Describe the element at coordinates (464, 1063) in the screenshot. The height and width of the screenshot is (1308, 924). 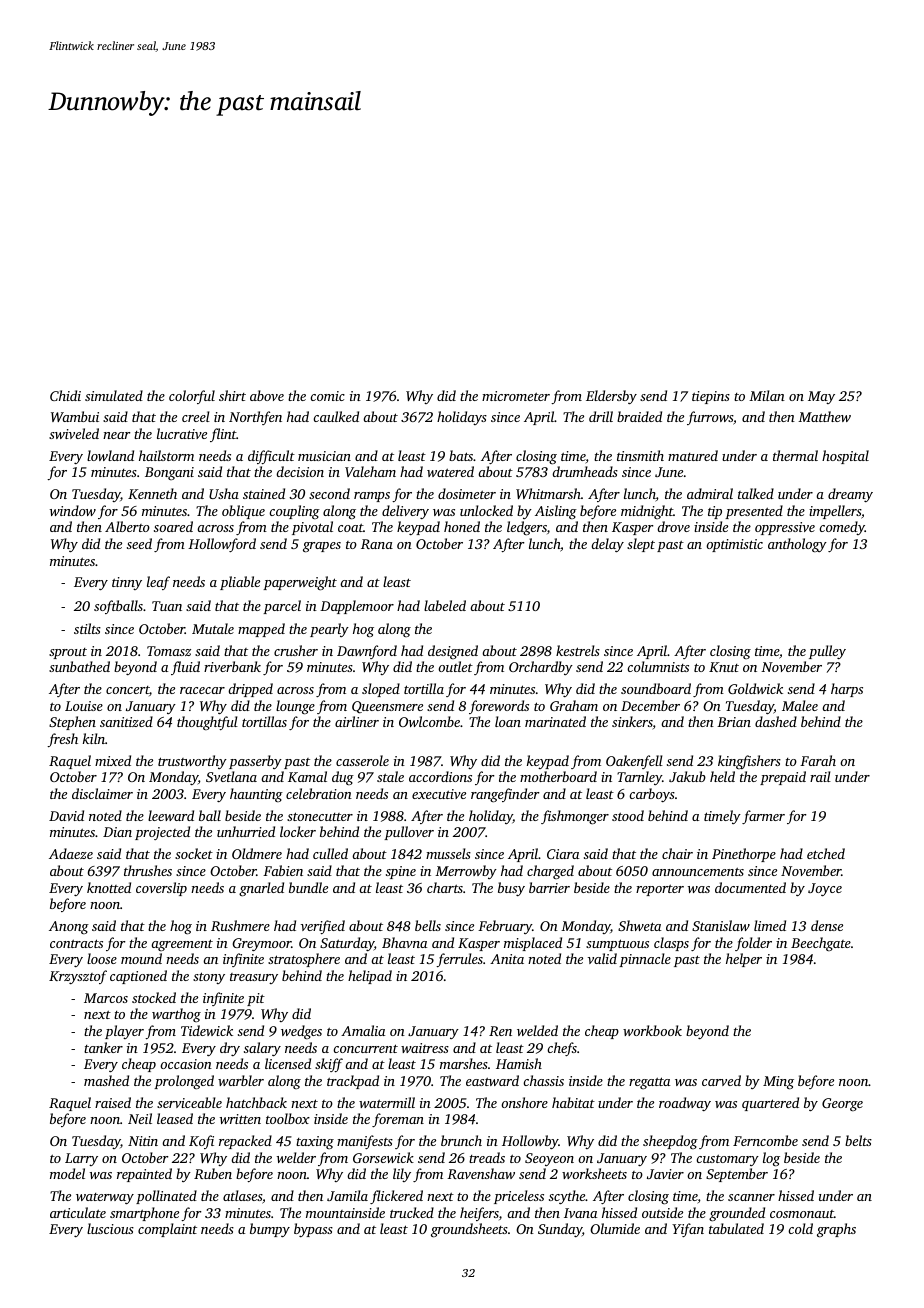
I see `marshes` at that location.
